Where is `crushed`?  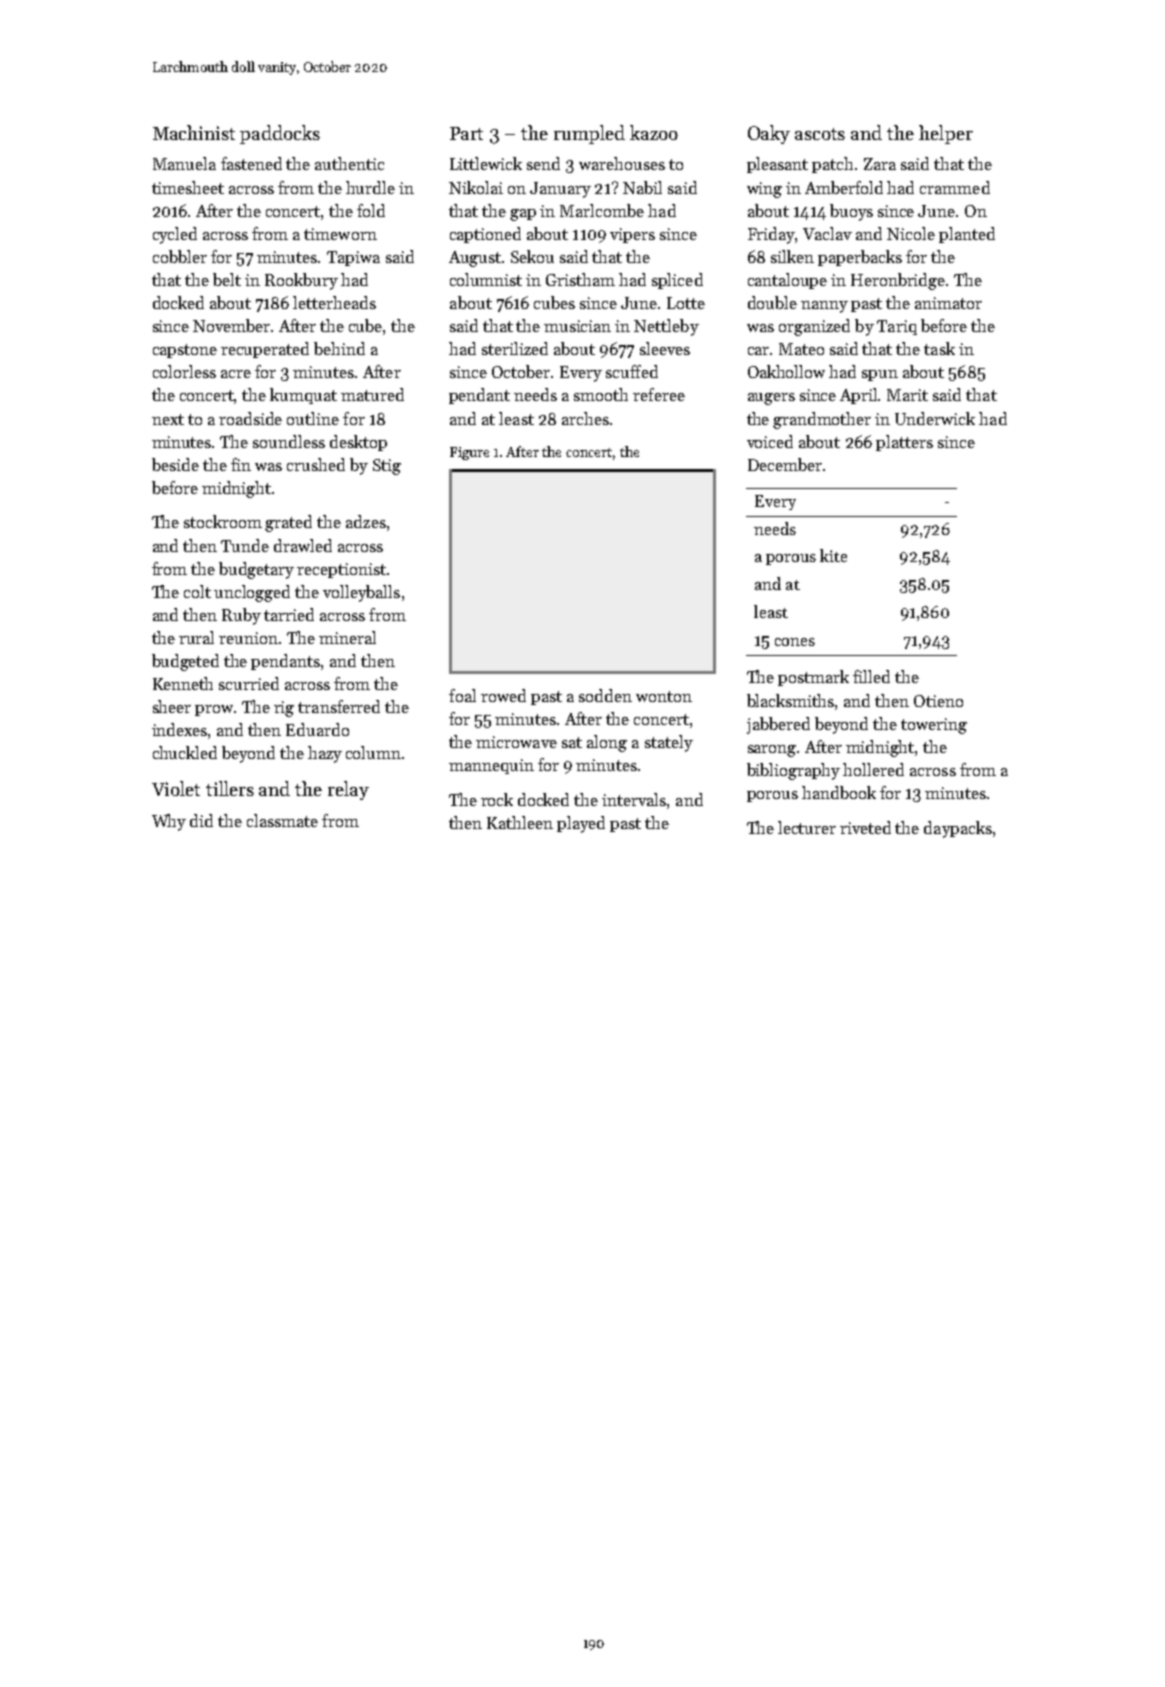 crushed is located at coordinates (316, 464).
